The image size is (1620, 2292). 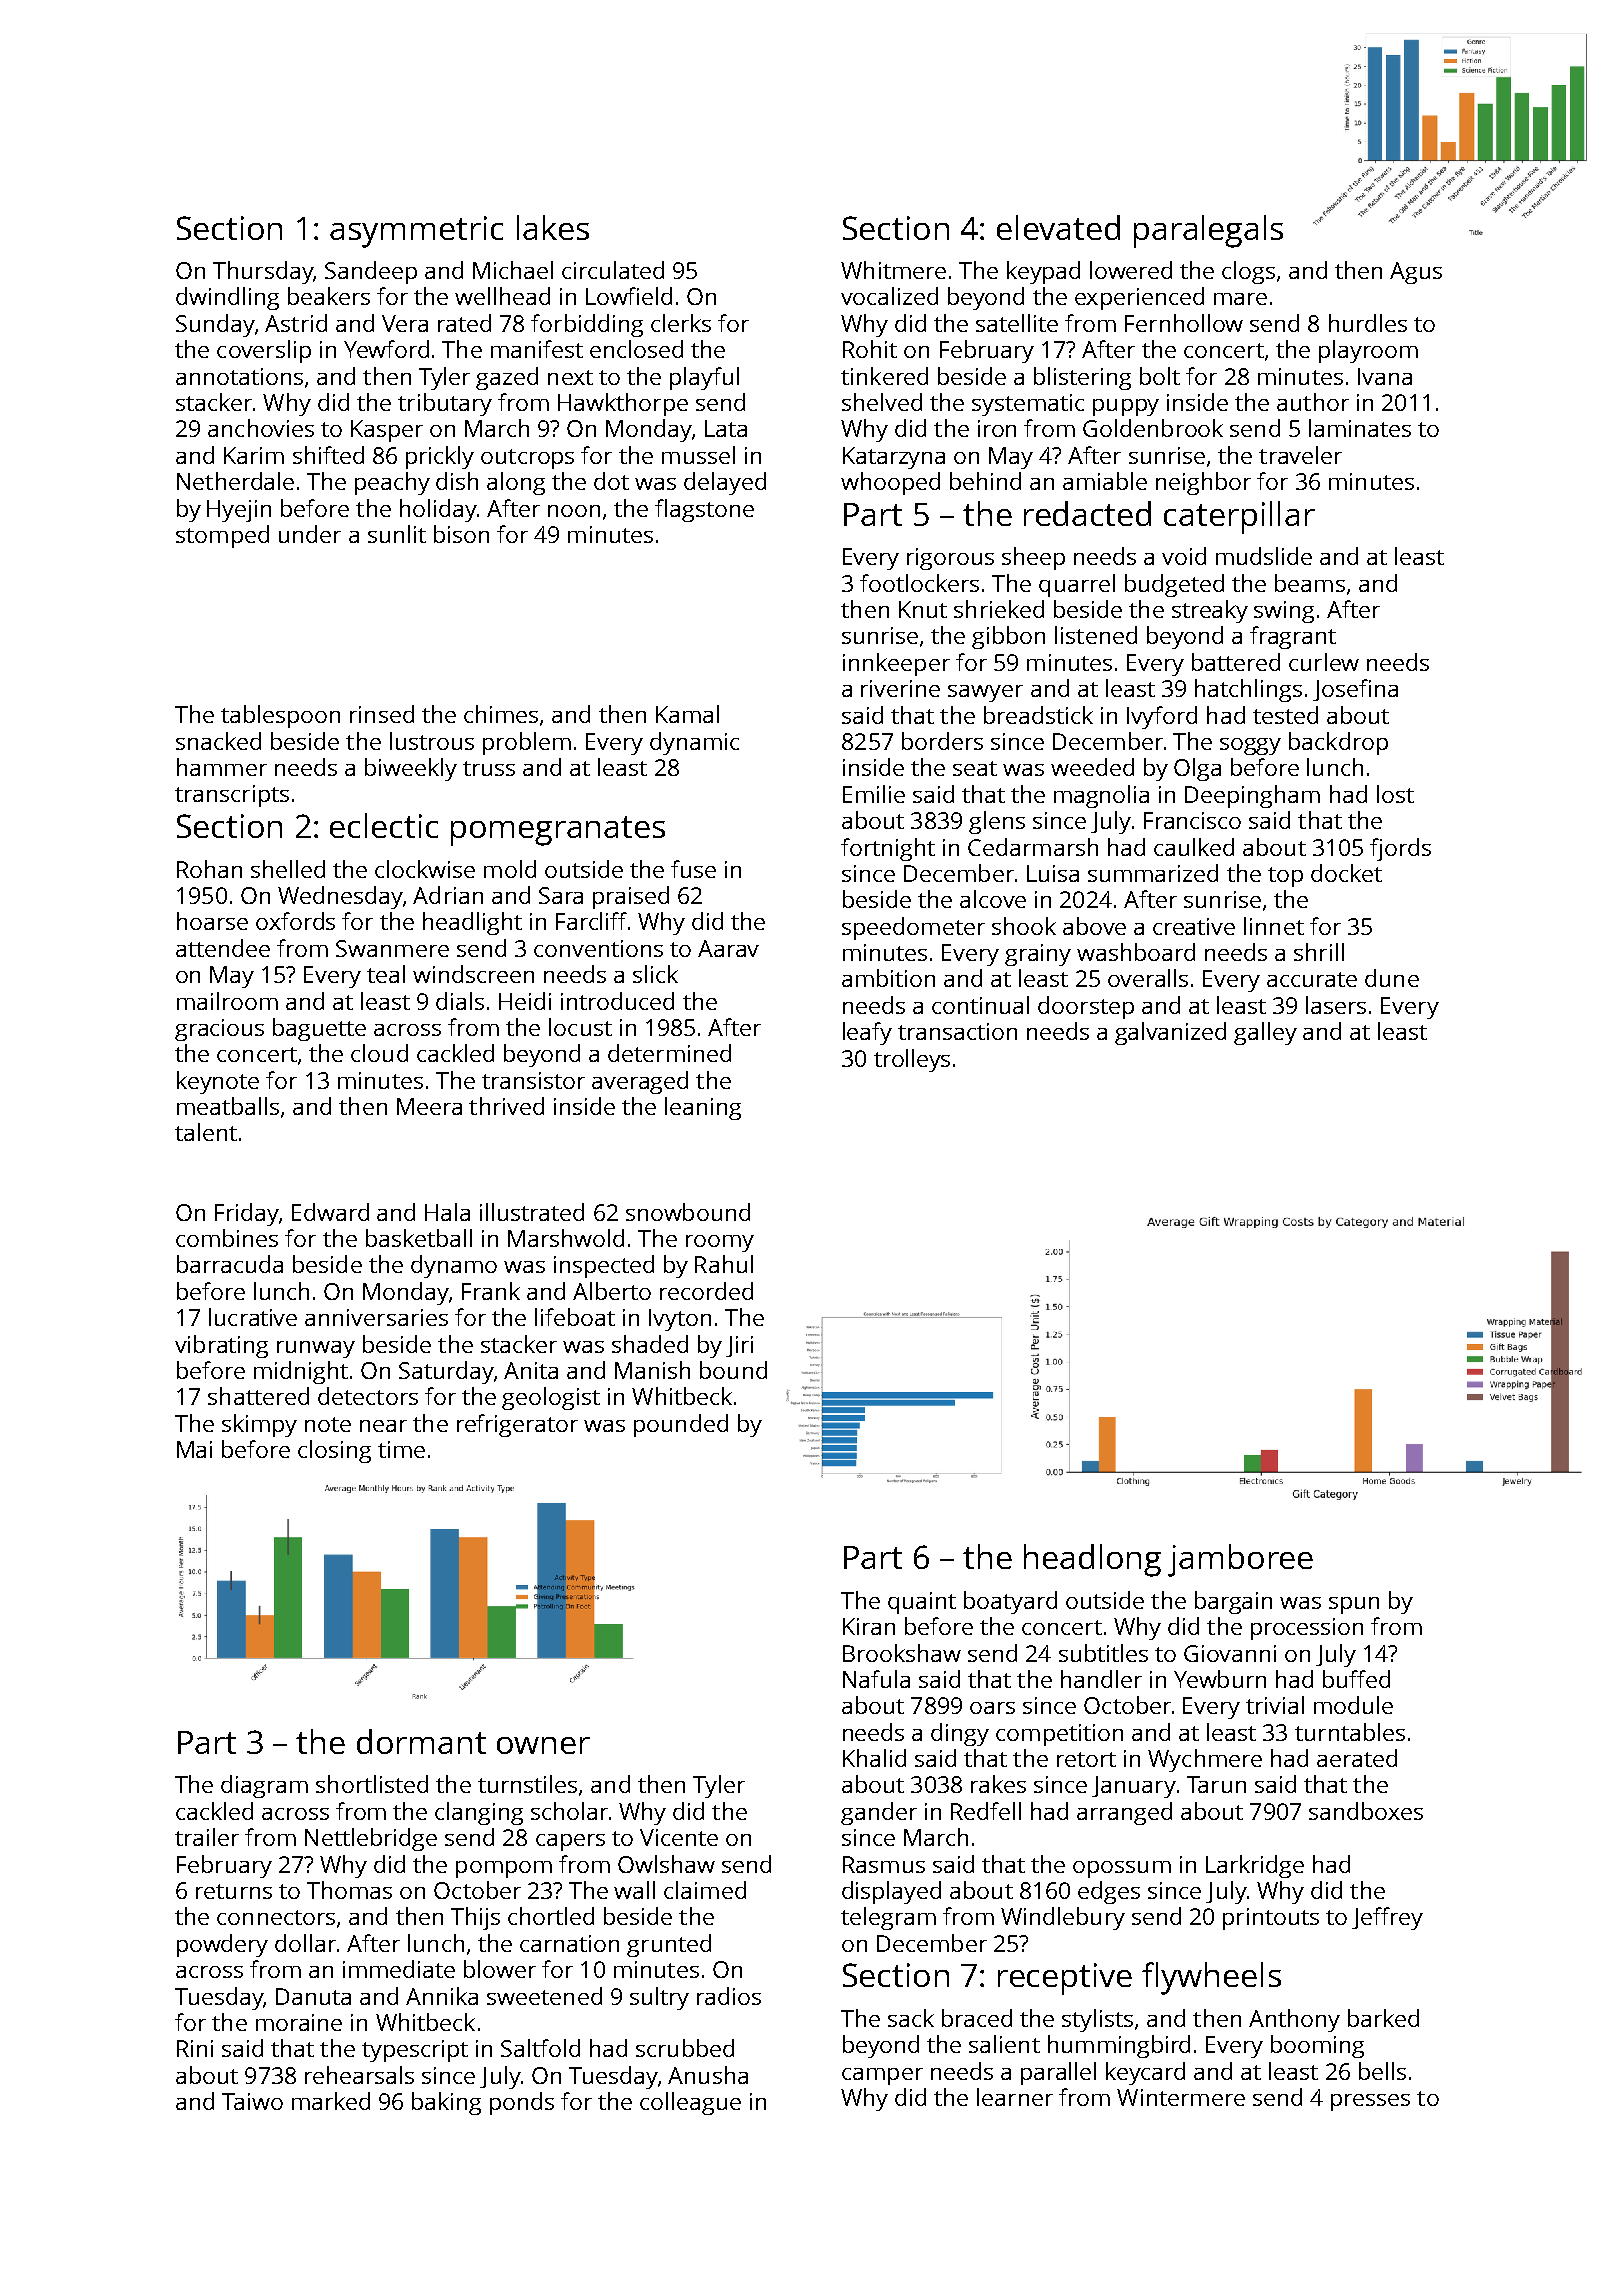 What do you see at coordinates (1208, 231) in the screenshot?
I see `paralegals` at bounding box center [1208, 231].
